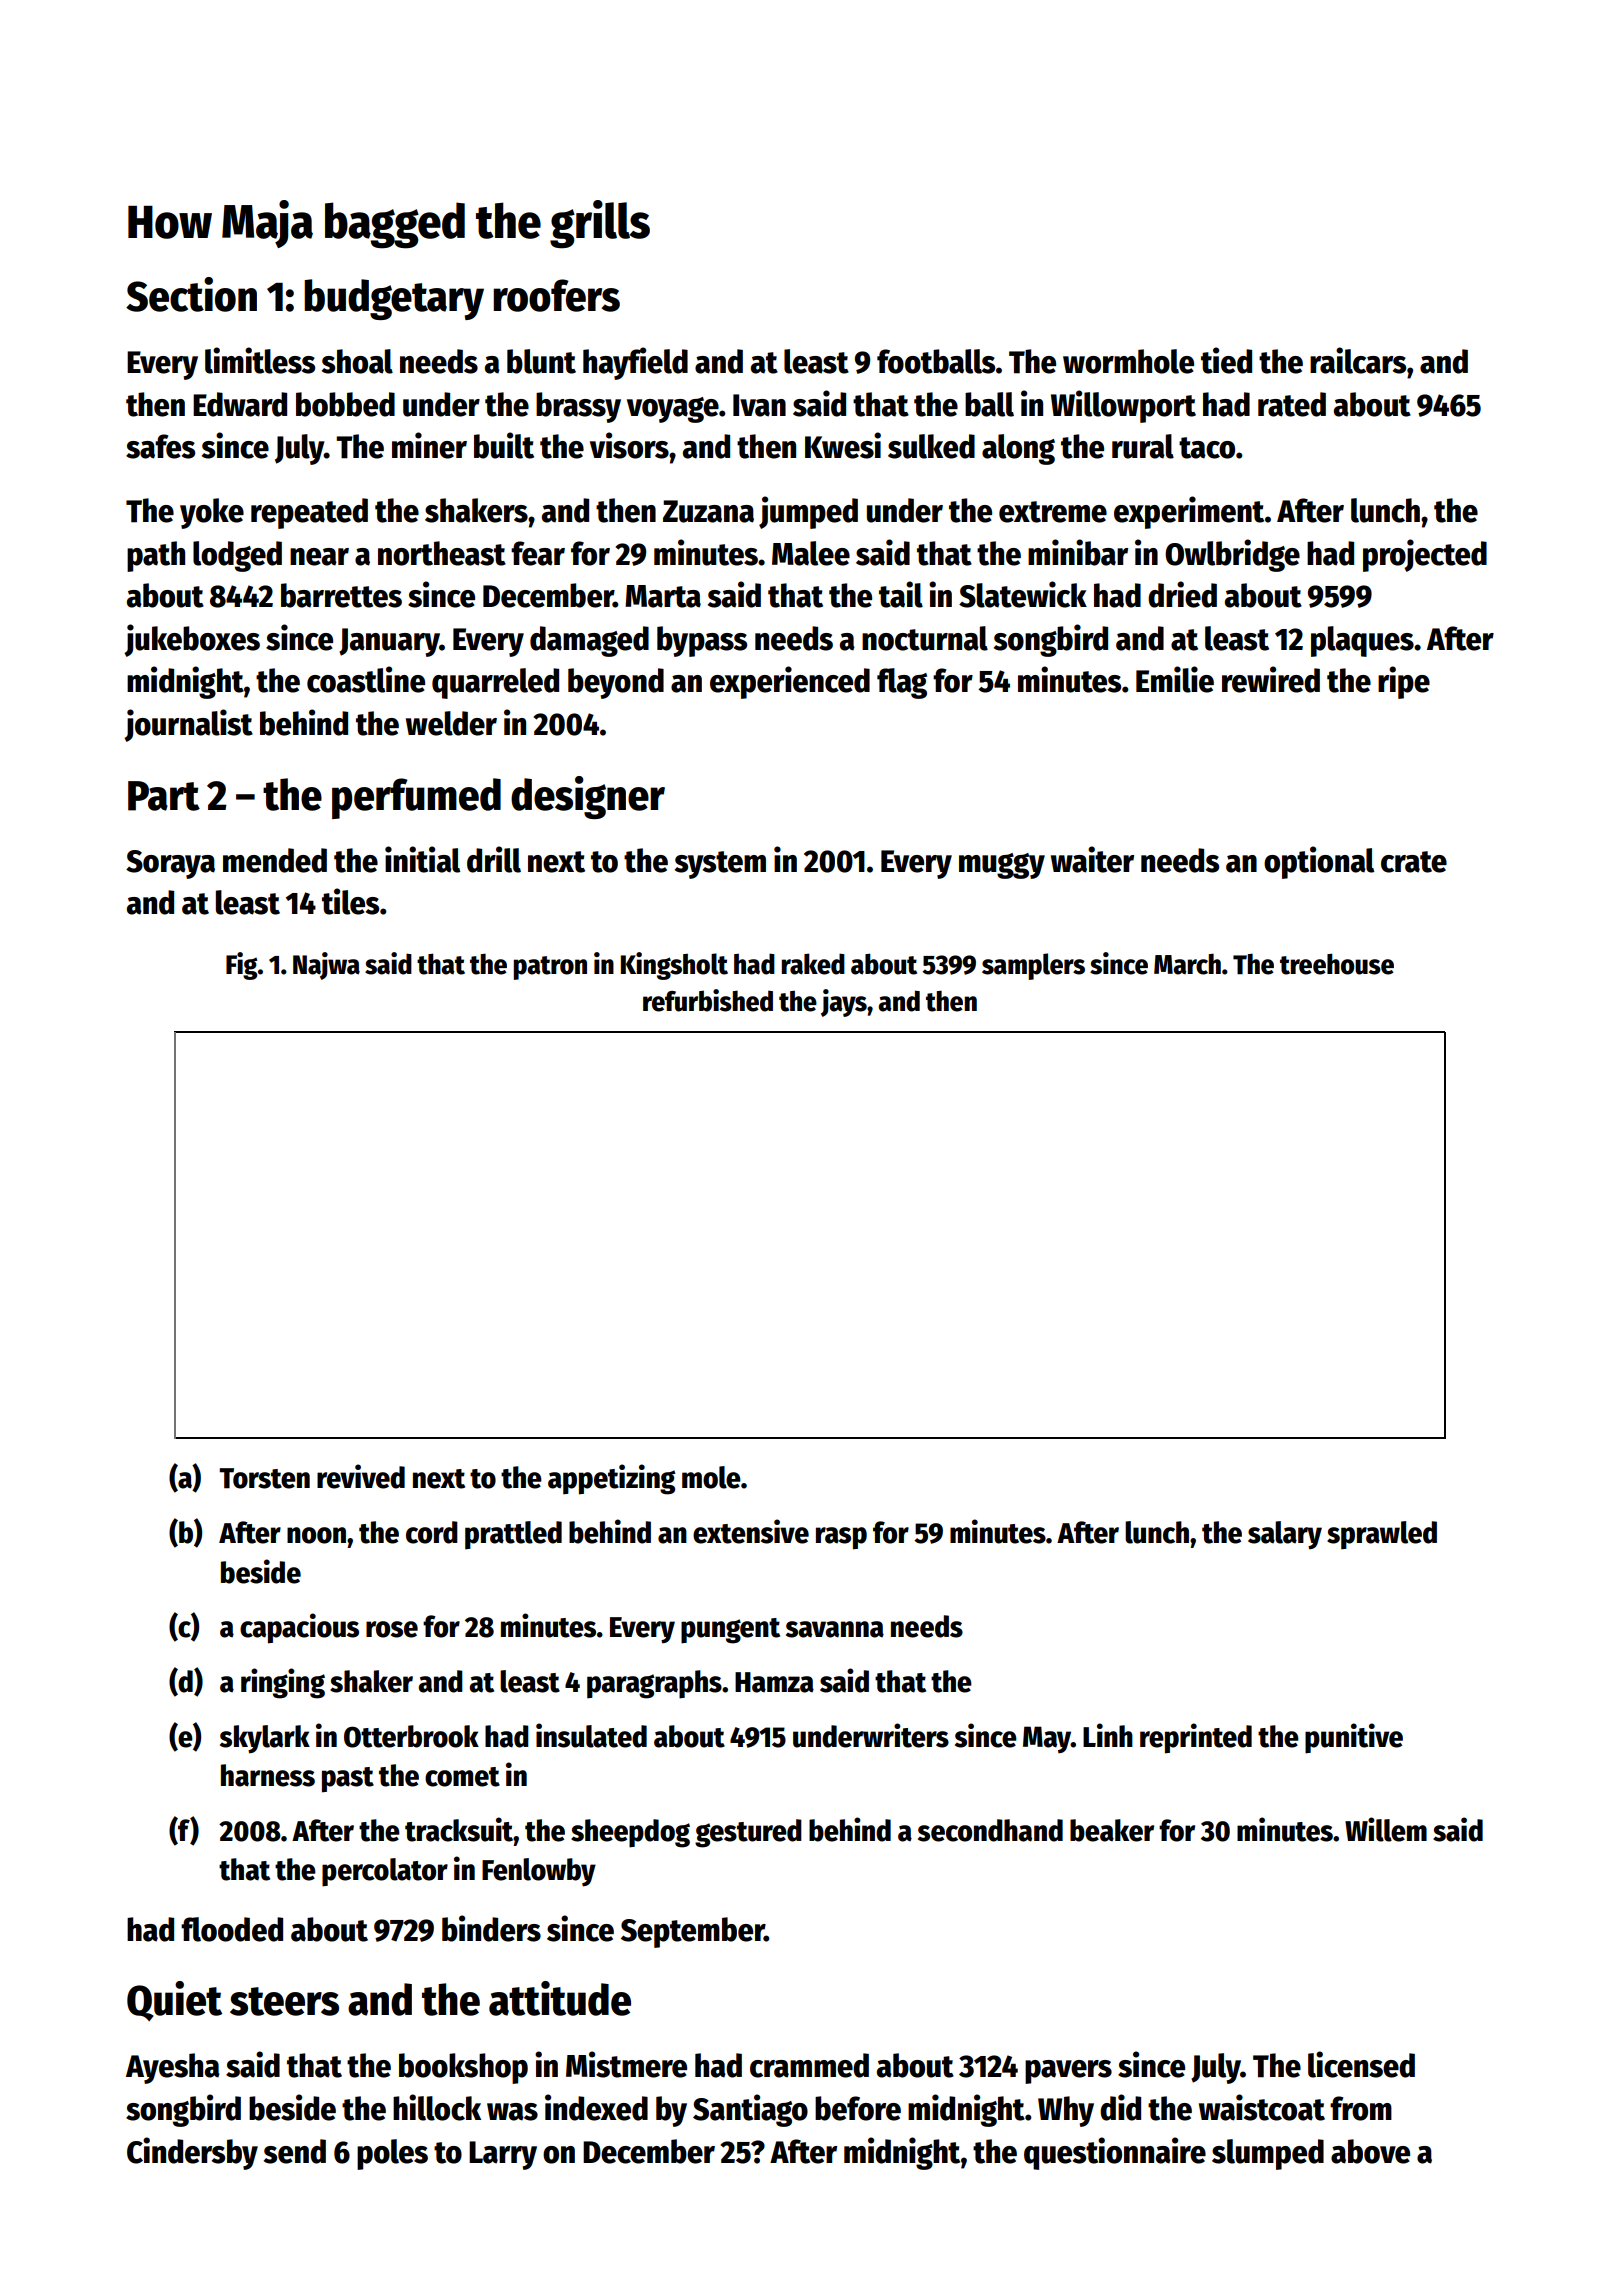  Describe the element at coordinates (1285, 1535) in the screenshot. I see `salary` at that location.
